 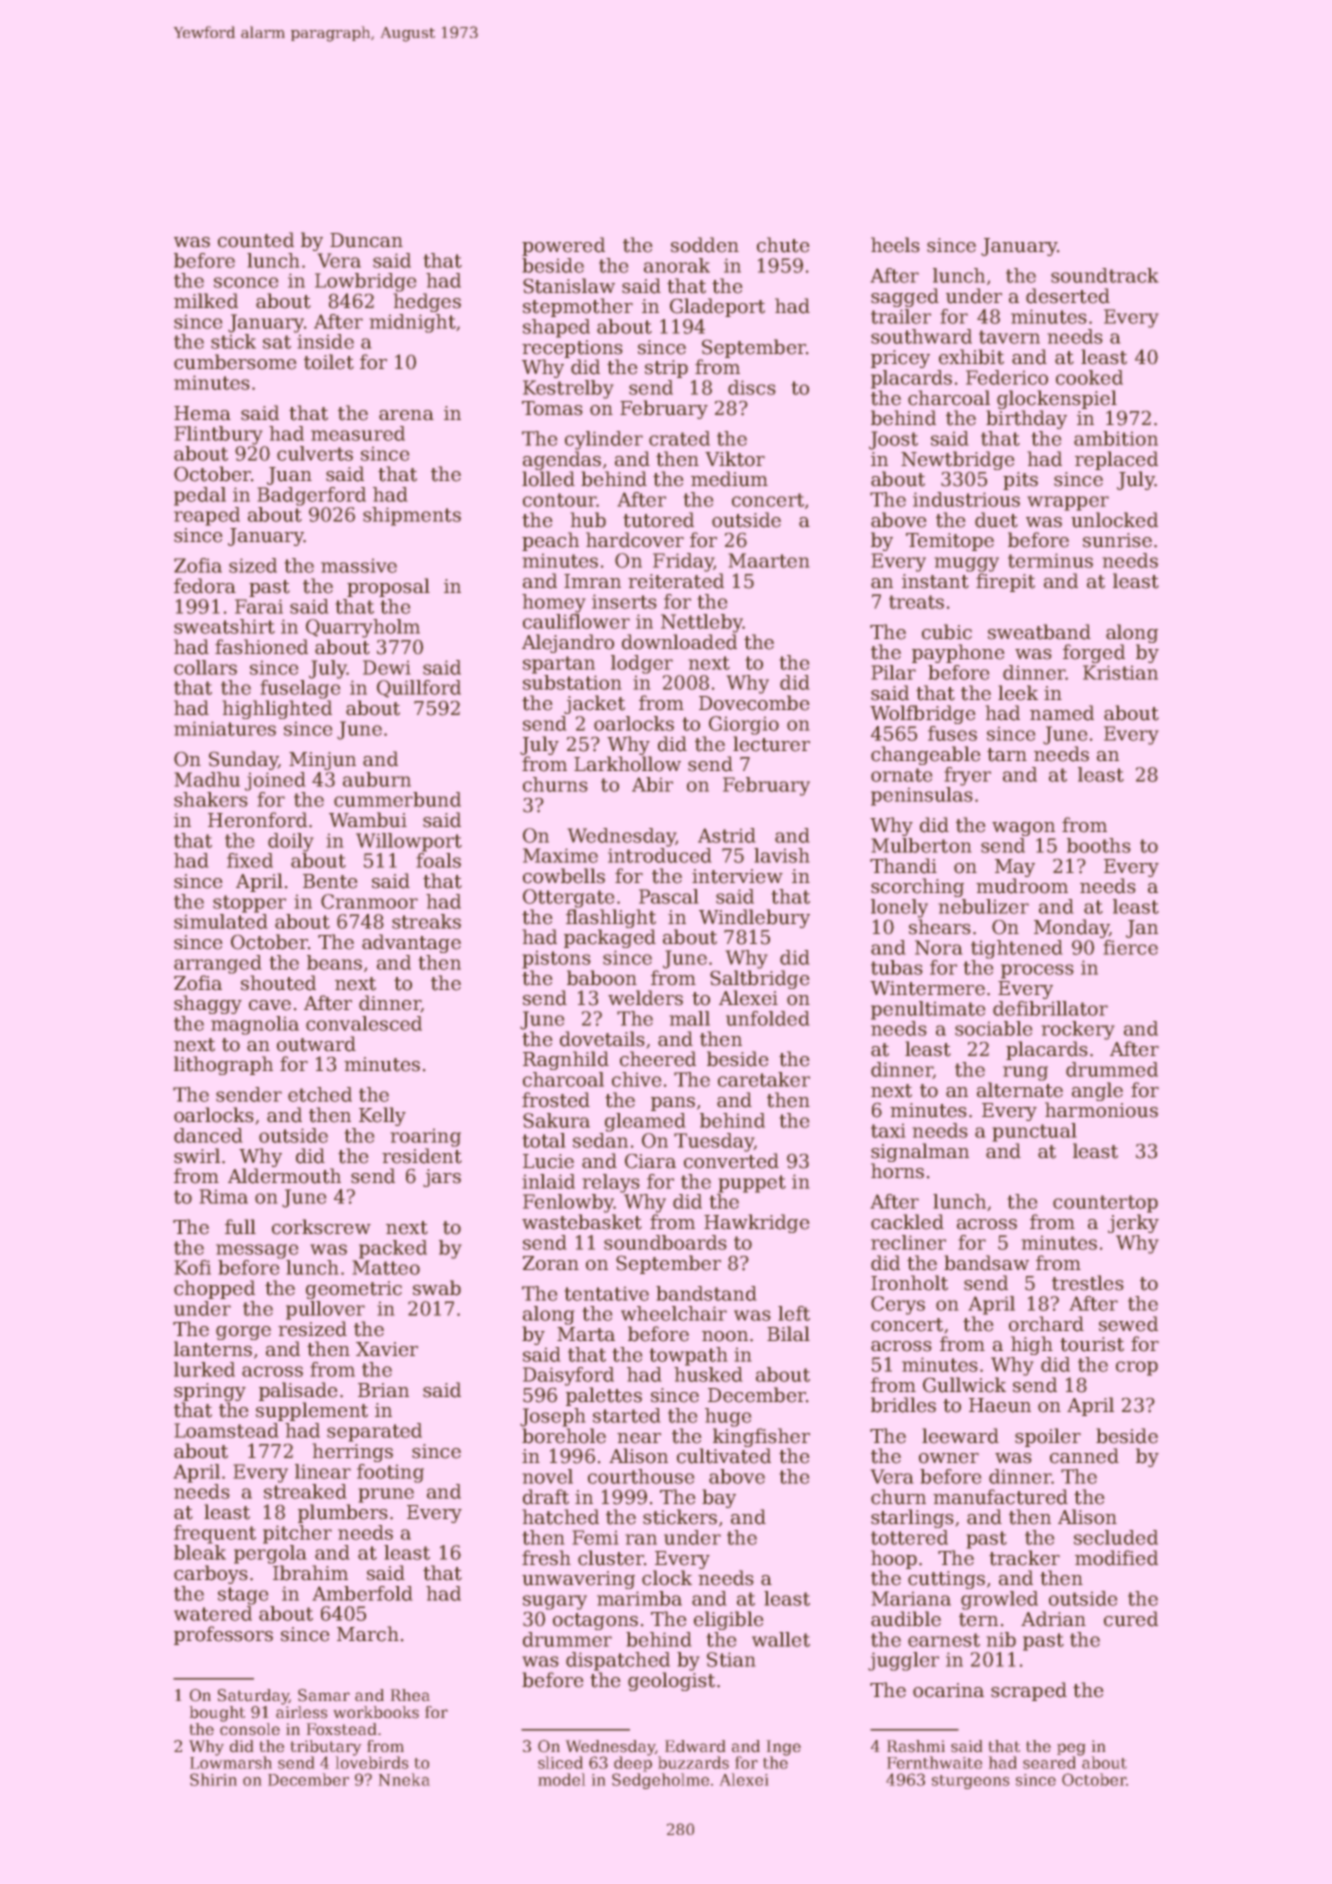 What do you see at coordinates (986, 1263) in the page?
I see `bandsaw` at bounding box center [986, 1263].
